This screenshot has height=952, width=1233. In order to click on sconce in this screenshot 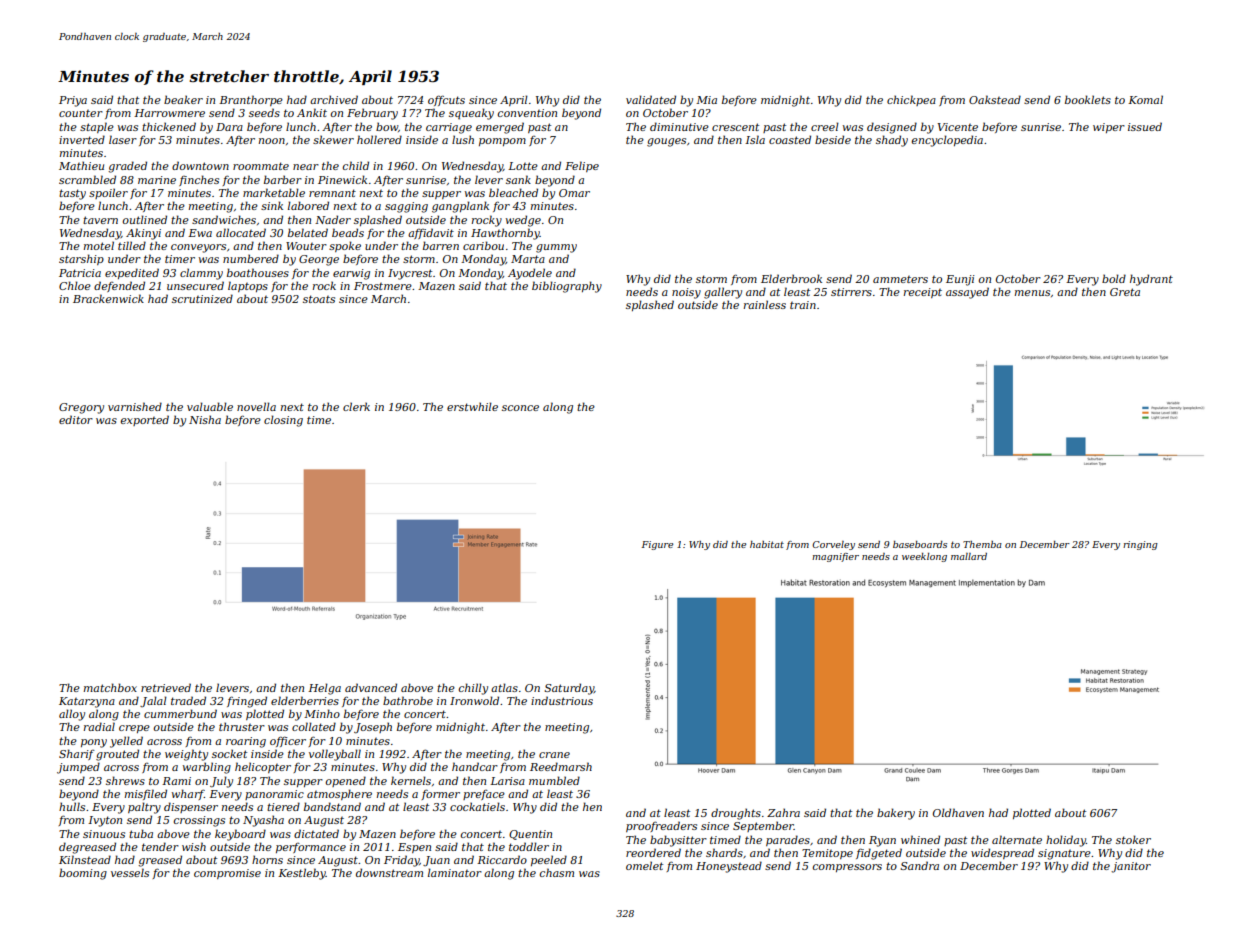, I will do `click(520, 408)`.
